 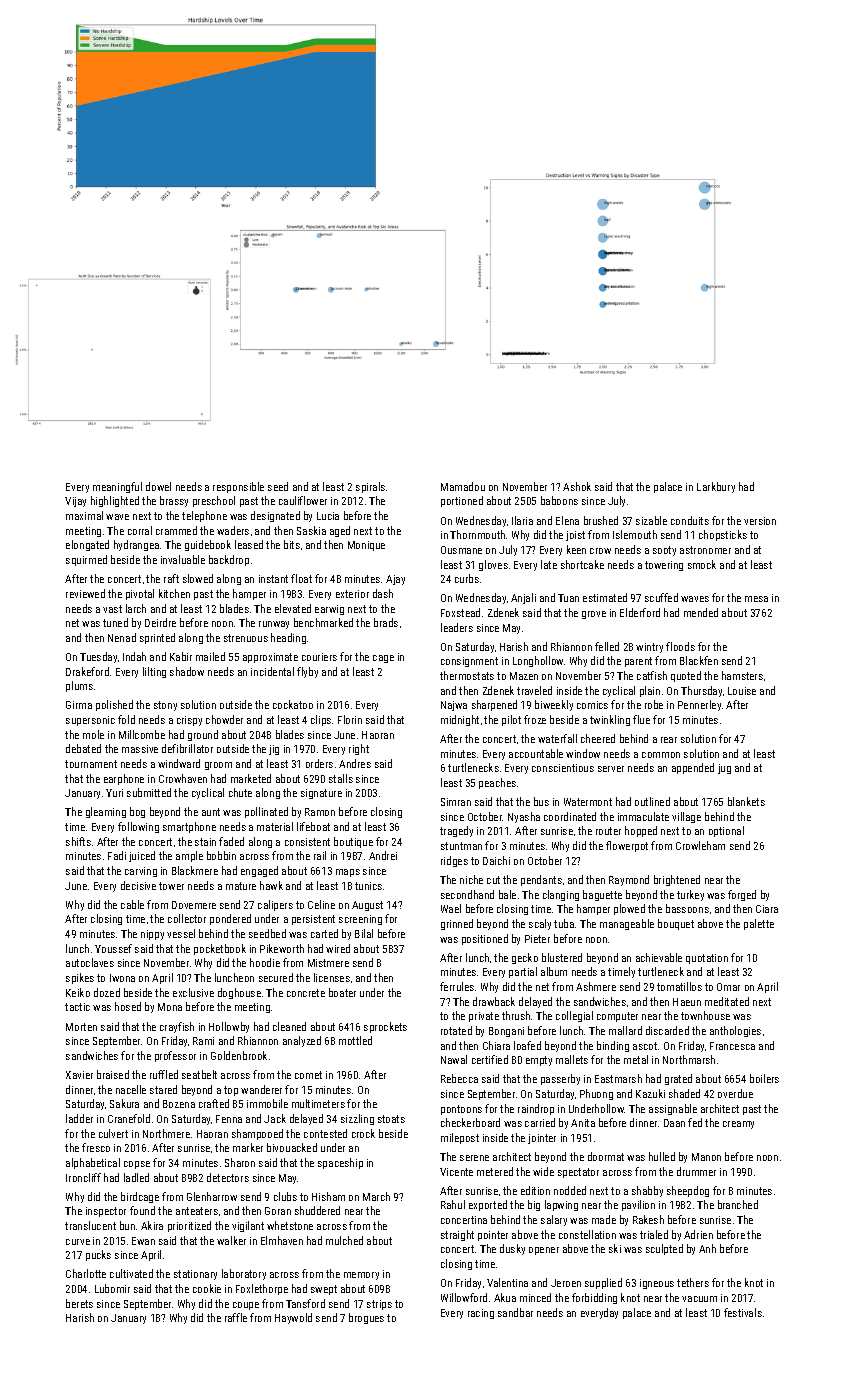 I want to click on palette, so click(x=759, y=924).
